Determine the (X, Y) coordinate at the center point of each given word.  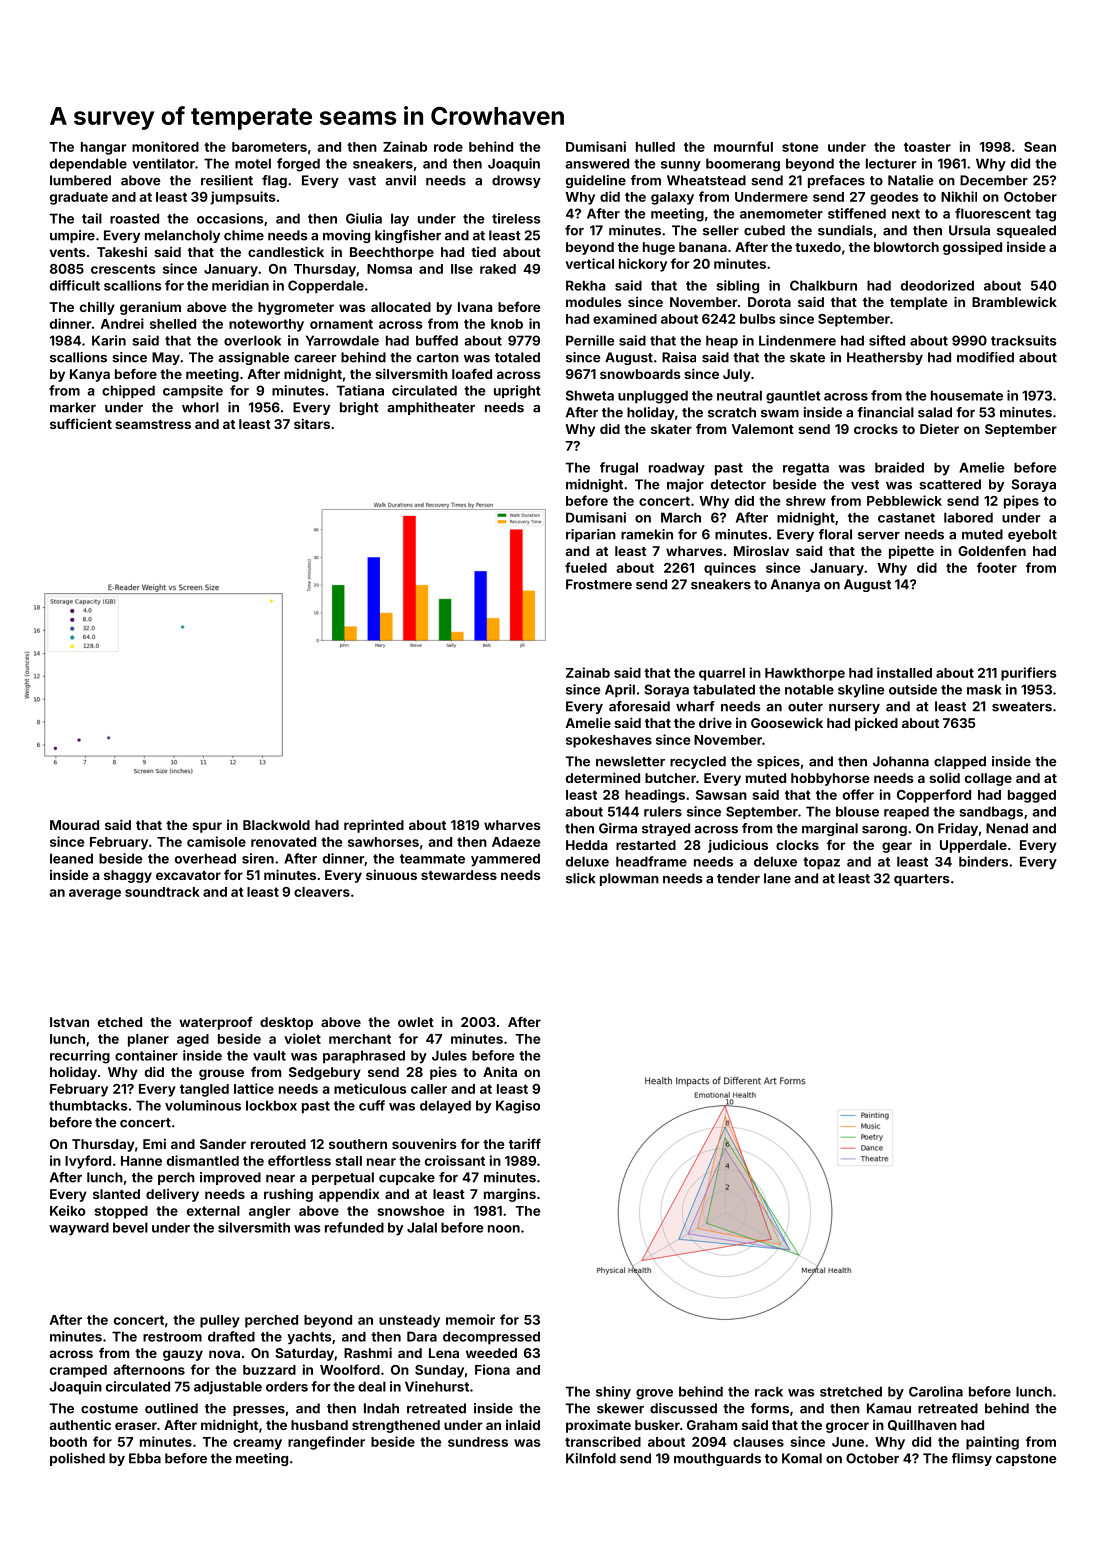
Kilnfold (591, 1458)
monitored (165, 146)
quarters (921, 880)
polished (77, 1459)
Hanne (141, 1161)
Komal (802, 1458)
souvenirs (424, 1144)
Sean (1040, 147)
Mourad (74, 825)
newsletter (630, 761)
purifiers (1029, 674)
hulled (655, 147)
